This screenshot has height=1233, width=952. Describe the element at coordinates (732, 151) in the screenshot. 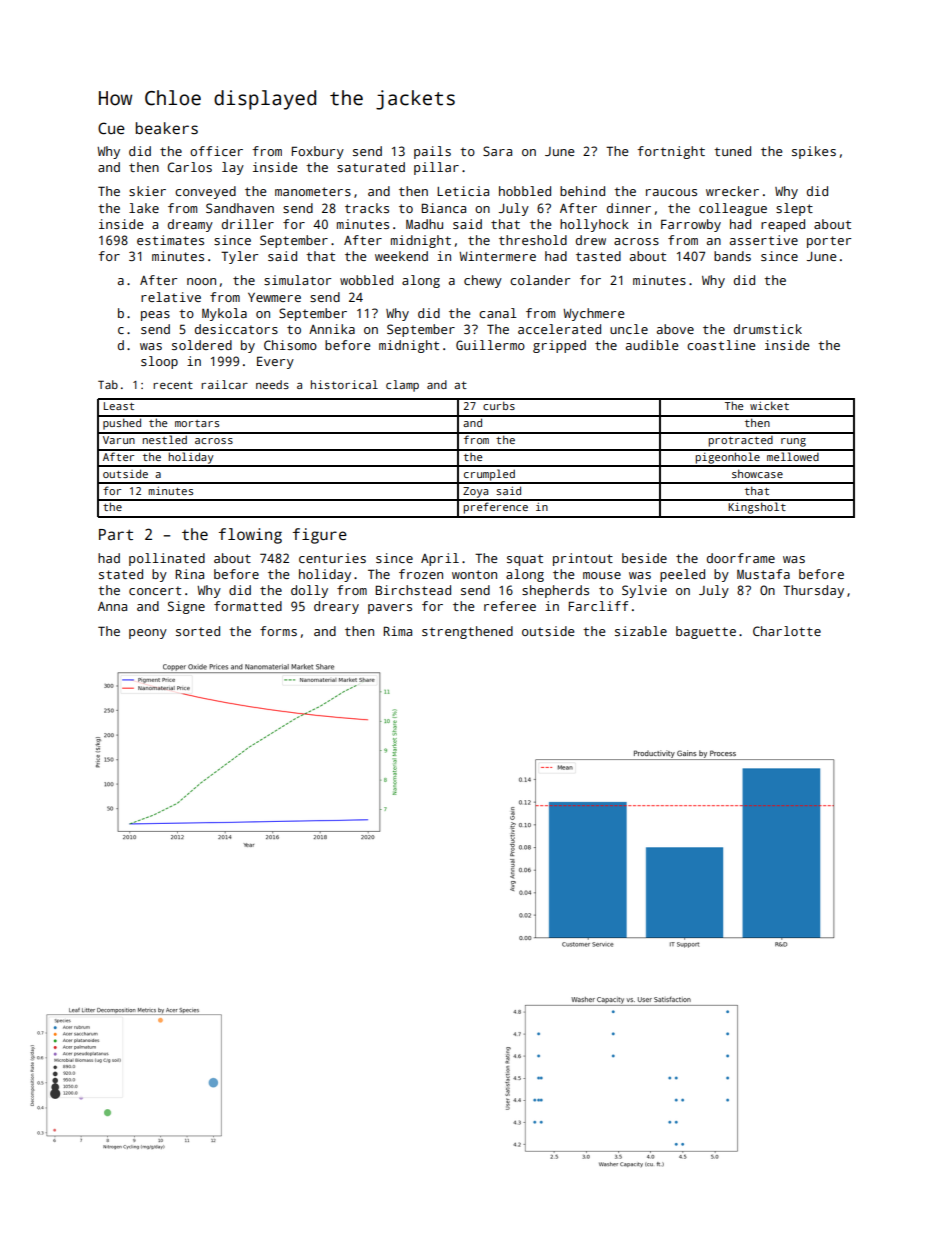

I see `tuned` at that location.
